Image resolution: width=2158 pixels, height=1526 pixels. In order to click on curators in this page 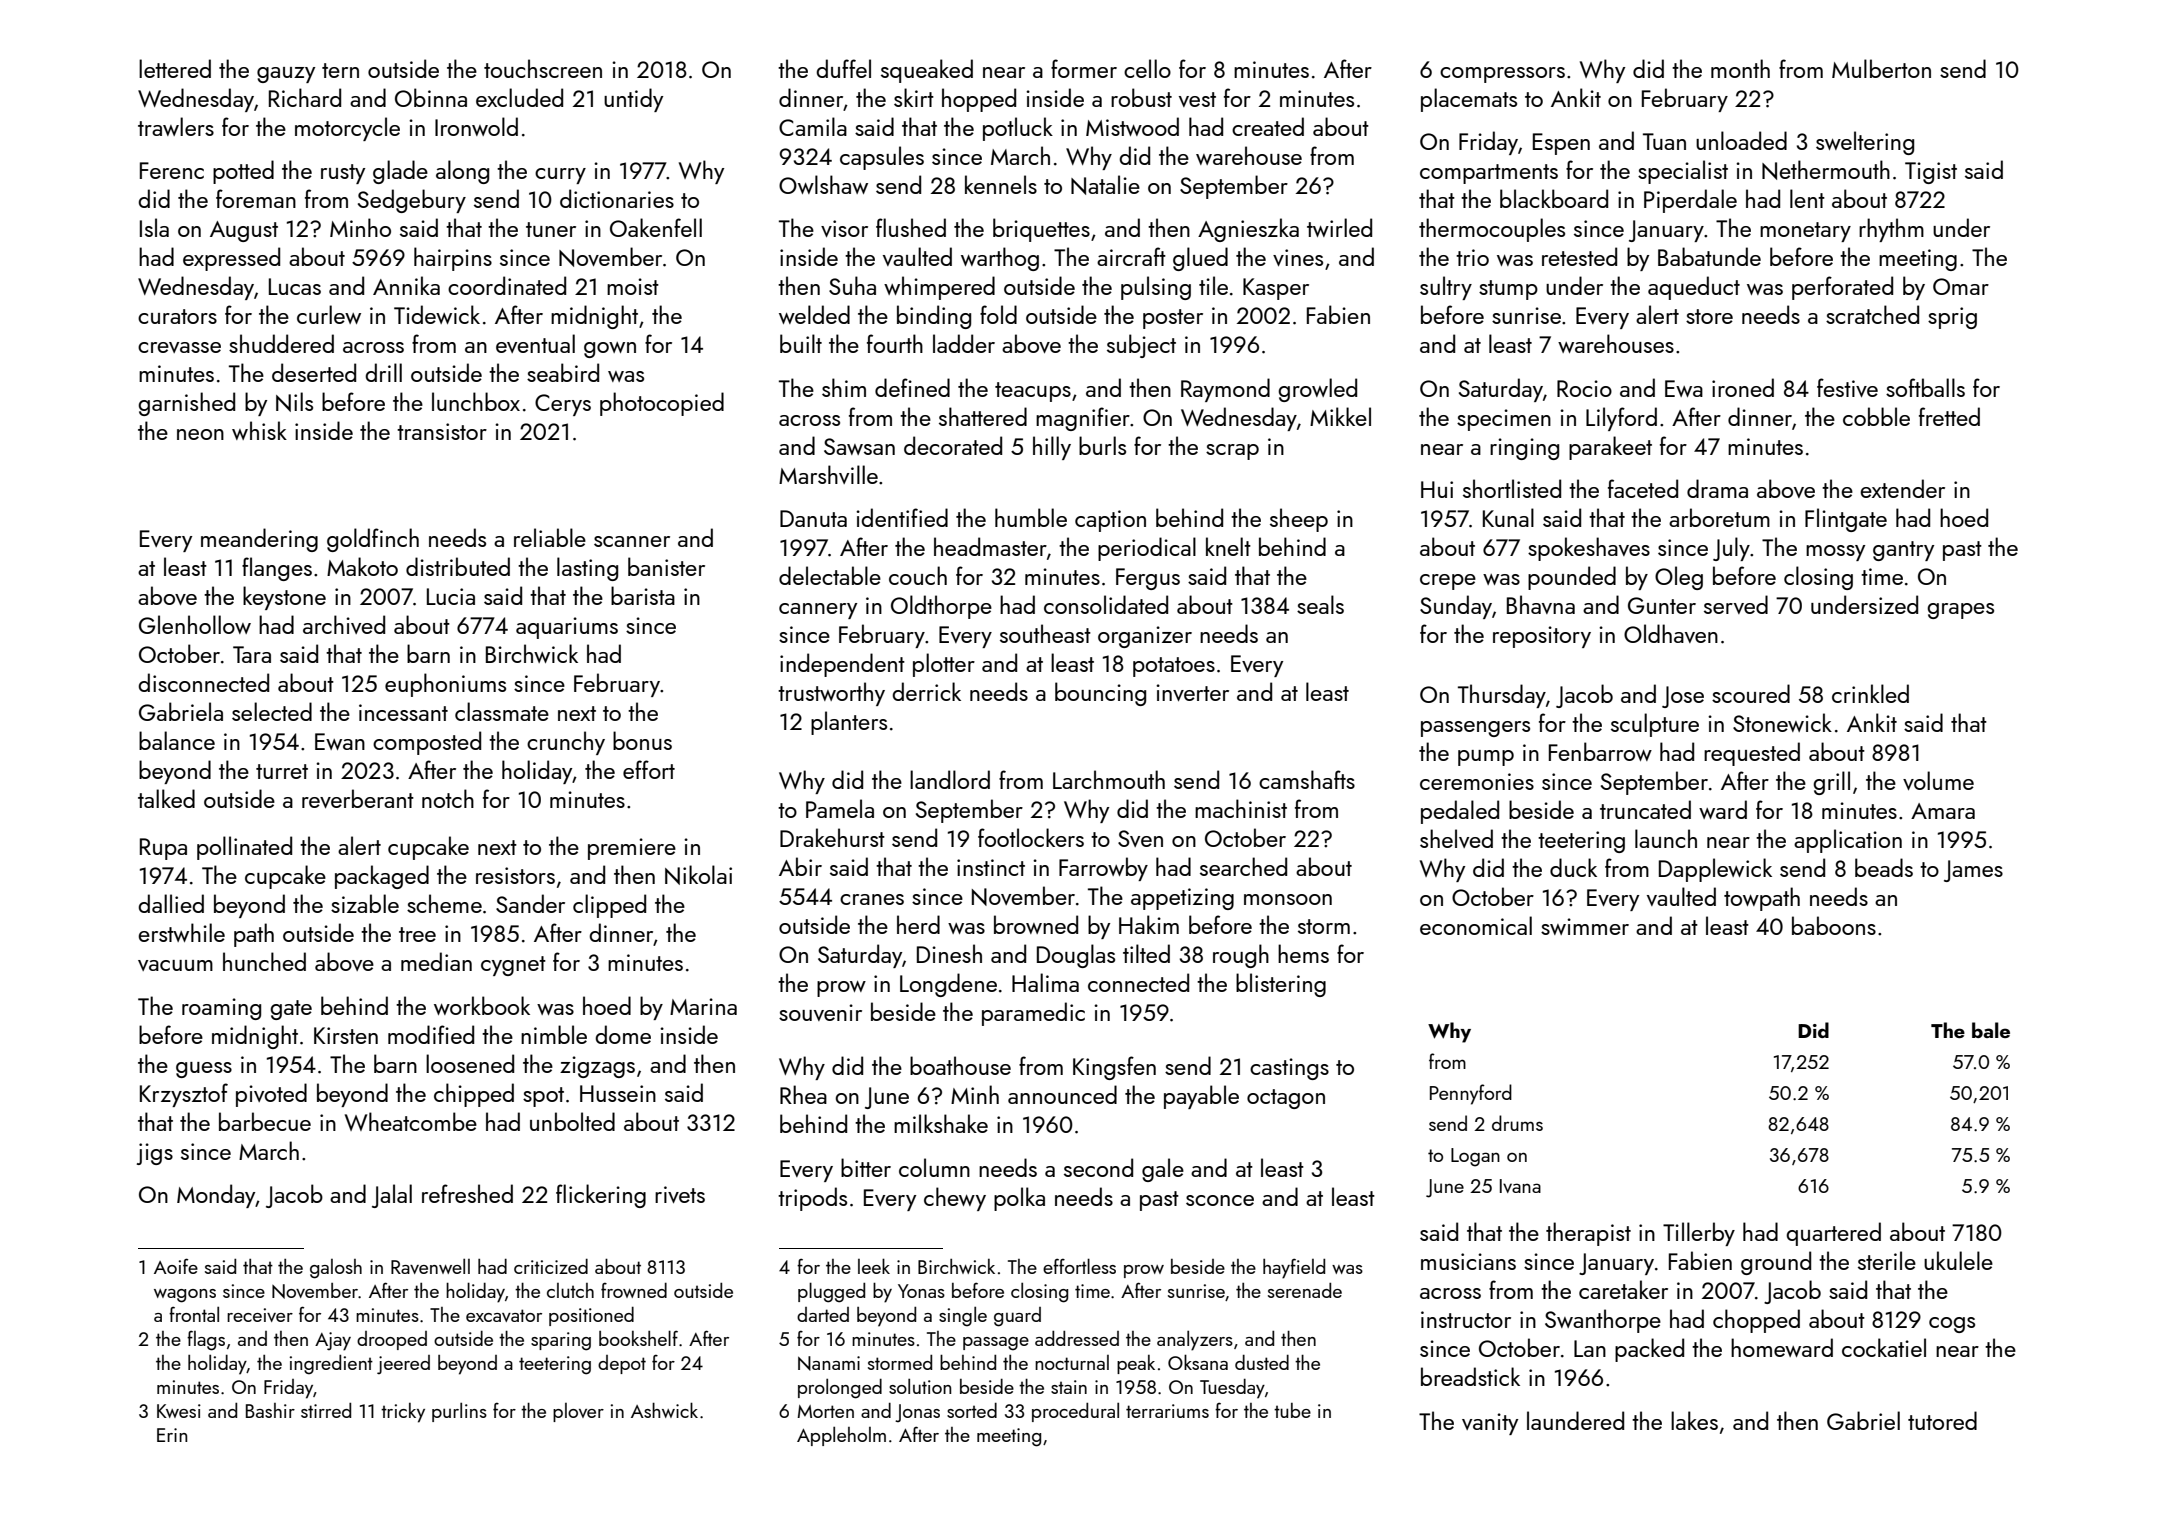, I will do `click(177, 316)`.
